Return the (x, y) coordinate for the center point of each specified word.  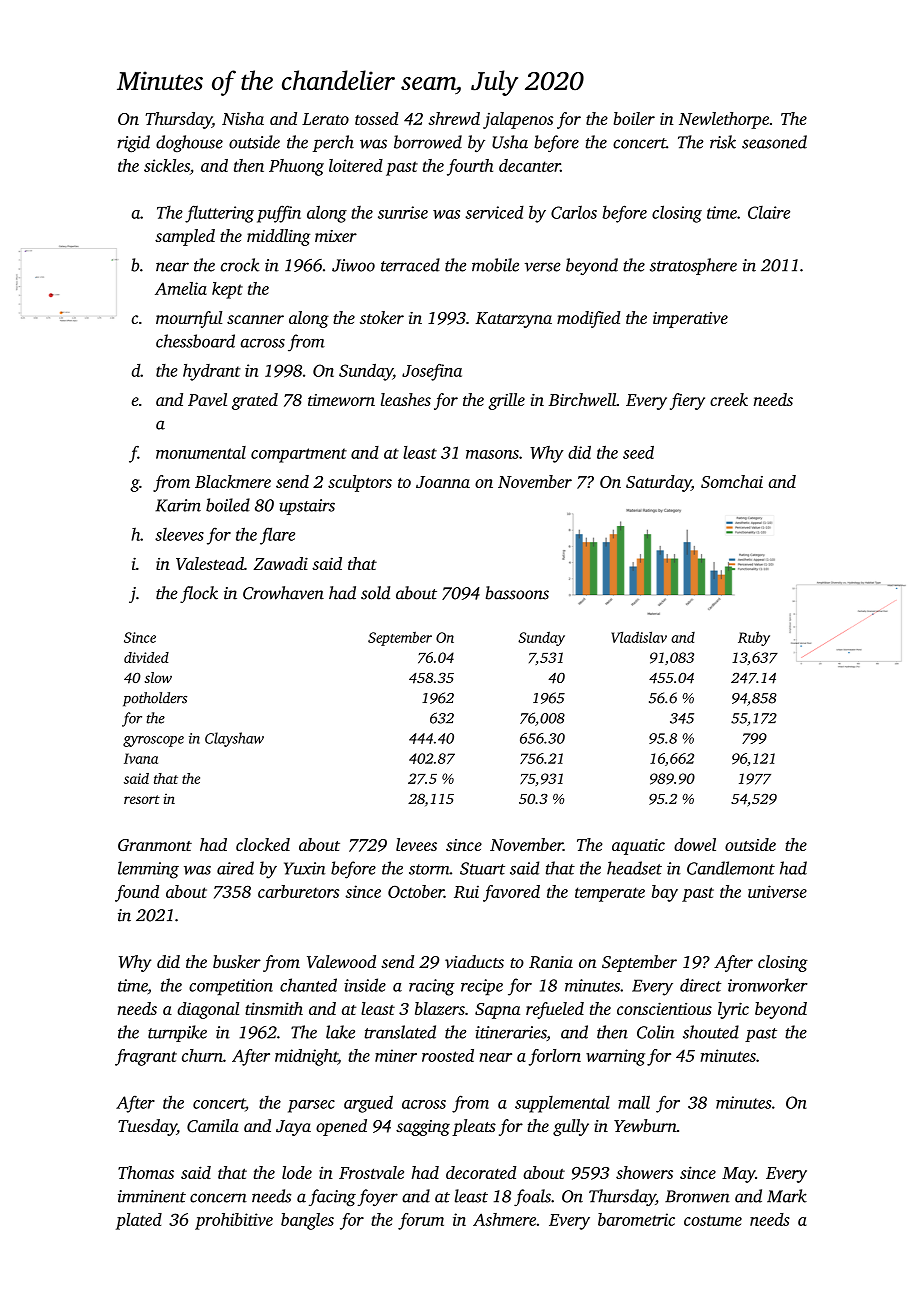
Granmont (155, 845)
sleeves (179, 534)
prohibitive (234, 1221)
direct (700, 985)
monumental (201, 452)
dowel (695, 844)
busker (237, 961)
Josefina (432, 372)
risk (723, 142)
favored (511, 893)
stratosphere (693, 266)
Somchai (732, 481)
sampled (185, 237)
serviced (494, 212)
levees (416, 844)
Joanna (443, 482)
